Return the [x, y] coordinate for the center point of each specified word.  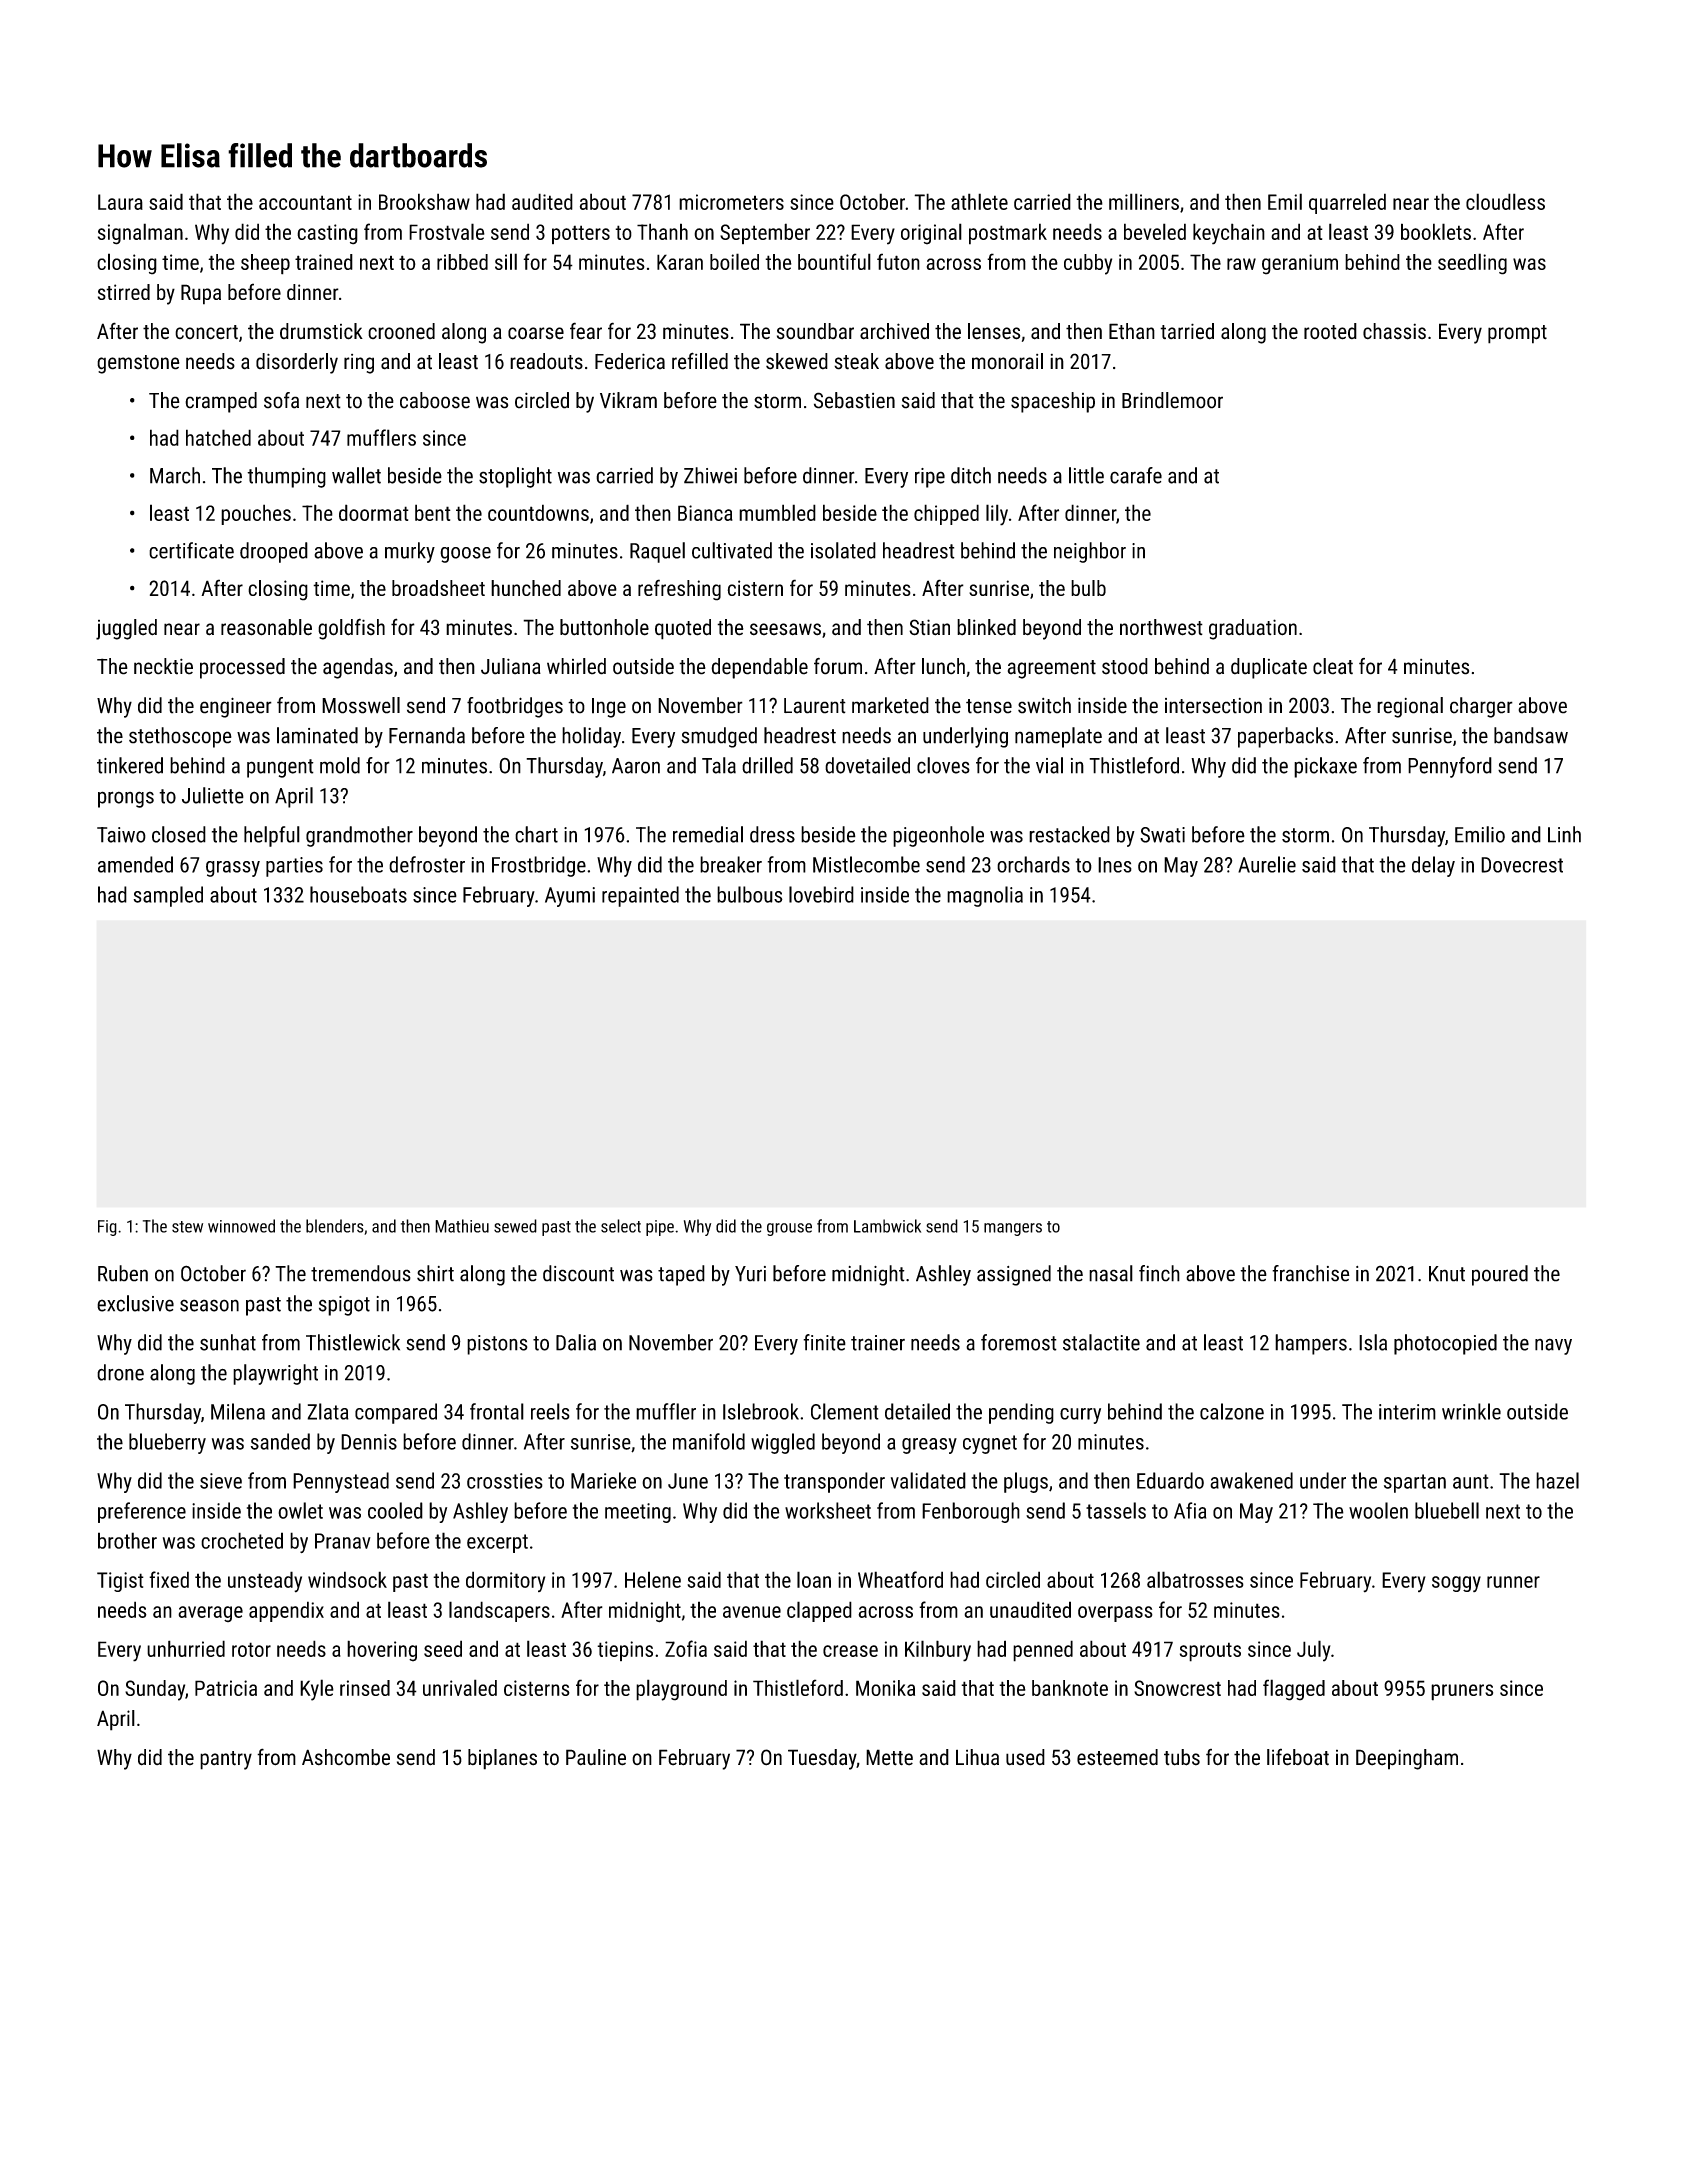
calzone [1232, 1411]
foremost [1019, 1342]
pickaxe [1325, 767]
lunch [943, 666]
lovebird [821, 894]
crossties [505, 1481]
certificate [191, 550]
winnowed [241, 1226]
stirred [124, 292]
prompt [1517, 334]
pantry [226, 1760]
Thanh [662, 231]
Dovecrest [1522, 865]
